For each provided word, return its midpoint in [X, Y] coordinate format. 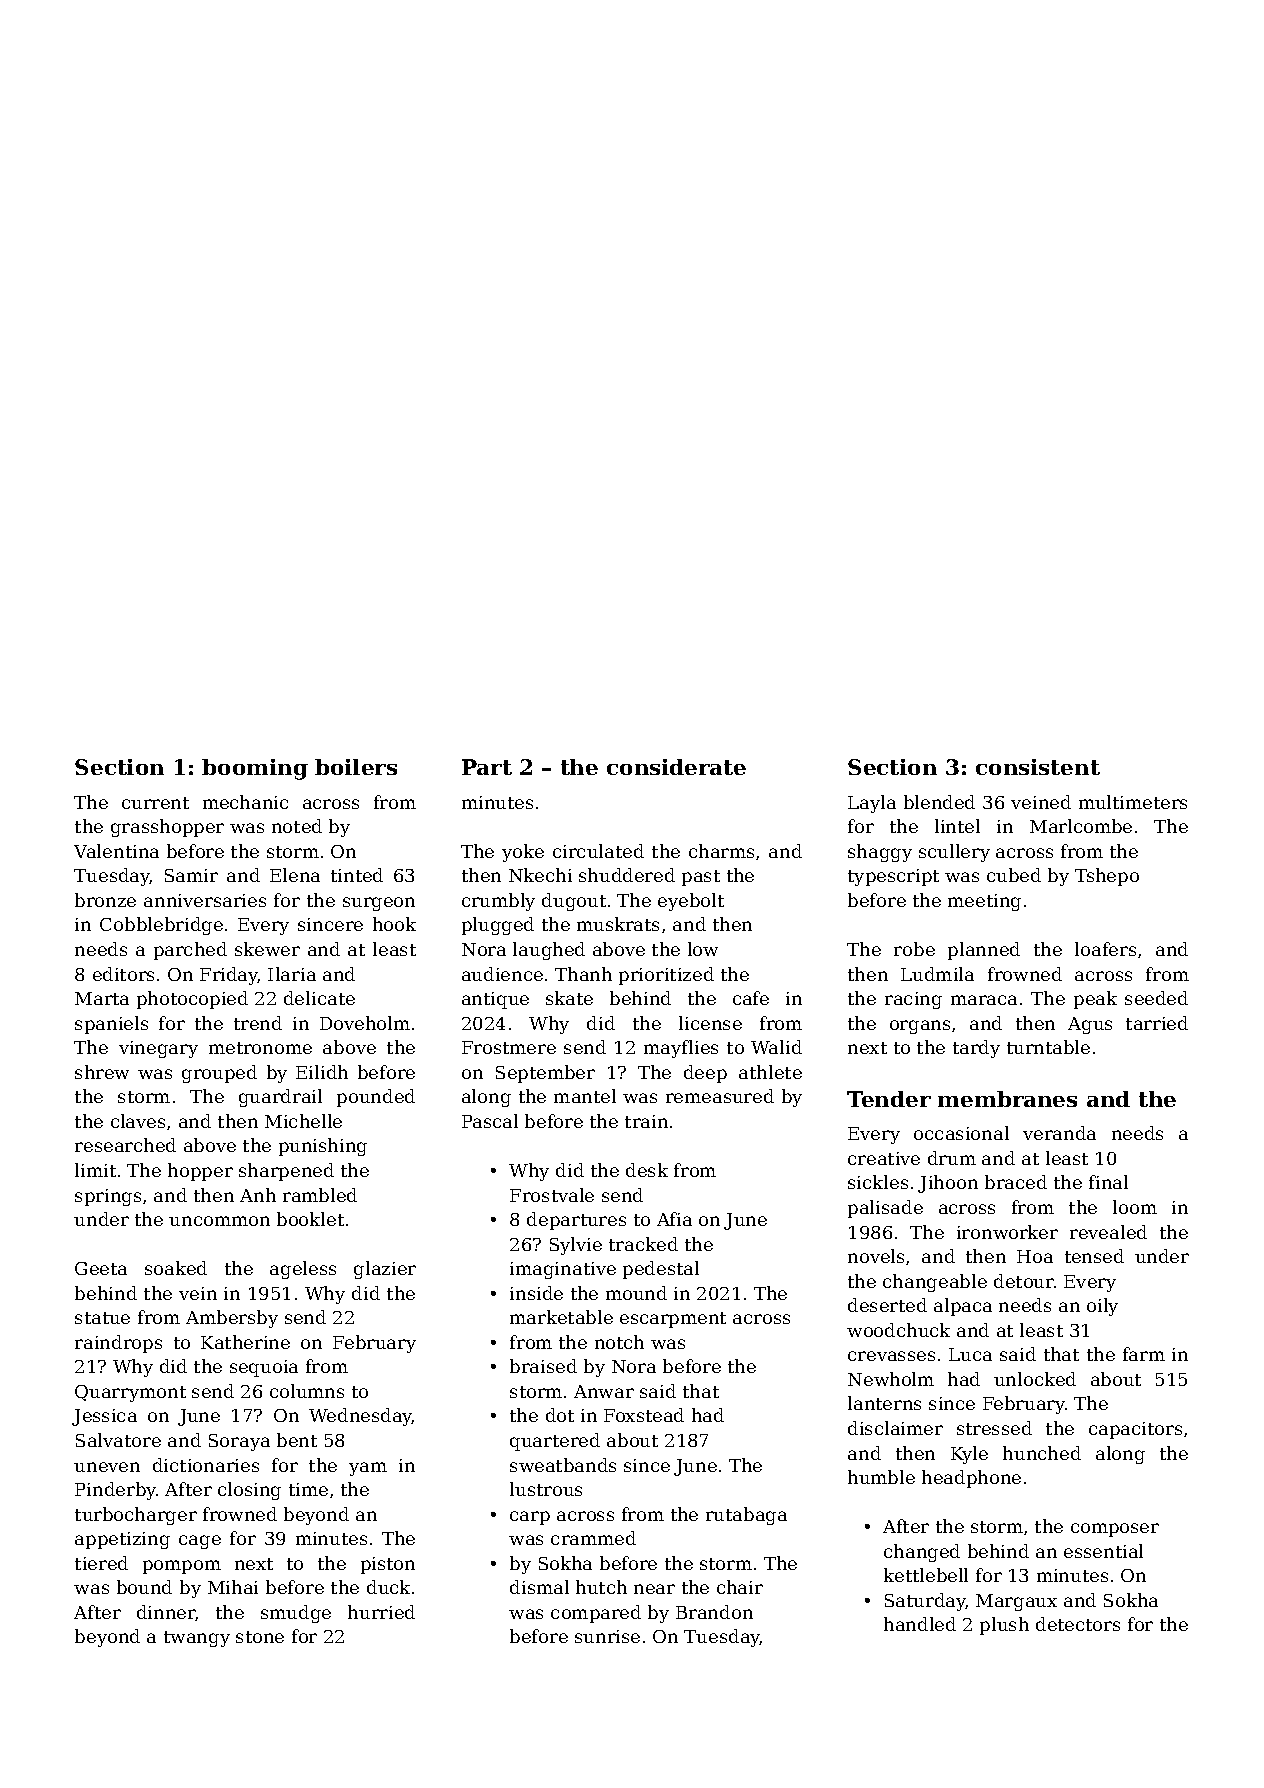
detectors [1078, 1624]
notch [619, 1342]
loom [1135, 1207]
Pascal [490, 1121]
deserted [887, 1305]
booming [255, 769]
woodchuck [898, 1330]
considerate [676, 767]
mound [636, 1293]
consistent [1038, 767]
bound [144, 1587]
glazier [385, 1270]
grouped [219, 1074]
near [654, 1589]
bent [297, 1440]
